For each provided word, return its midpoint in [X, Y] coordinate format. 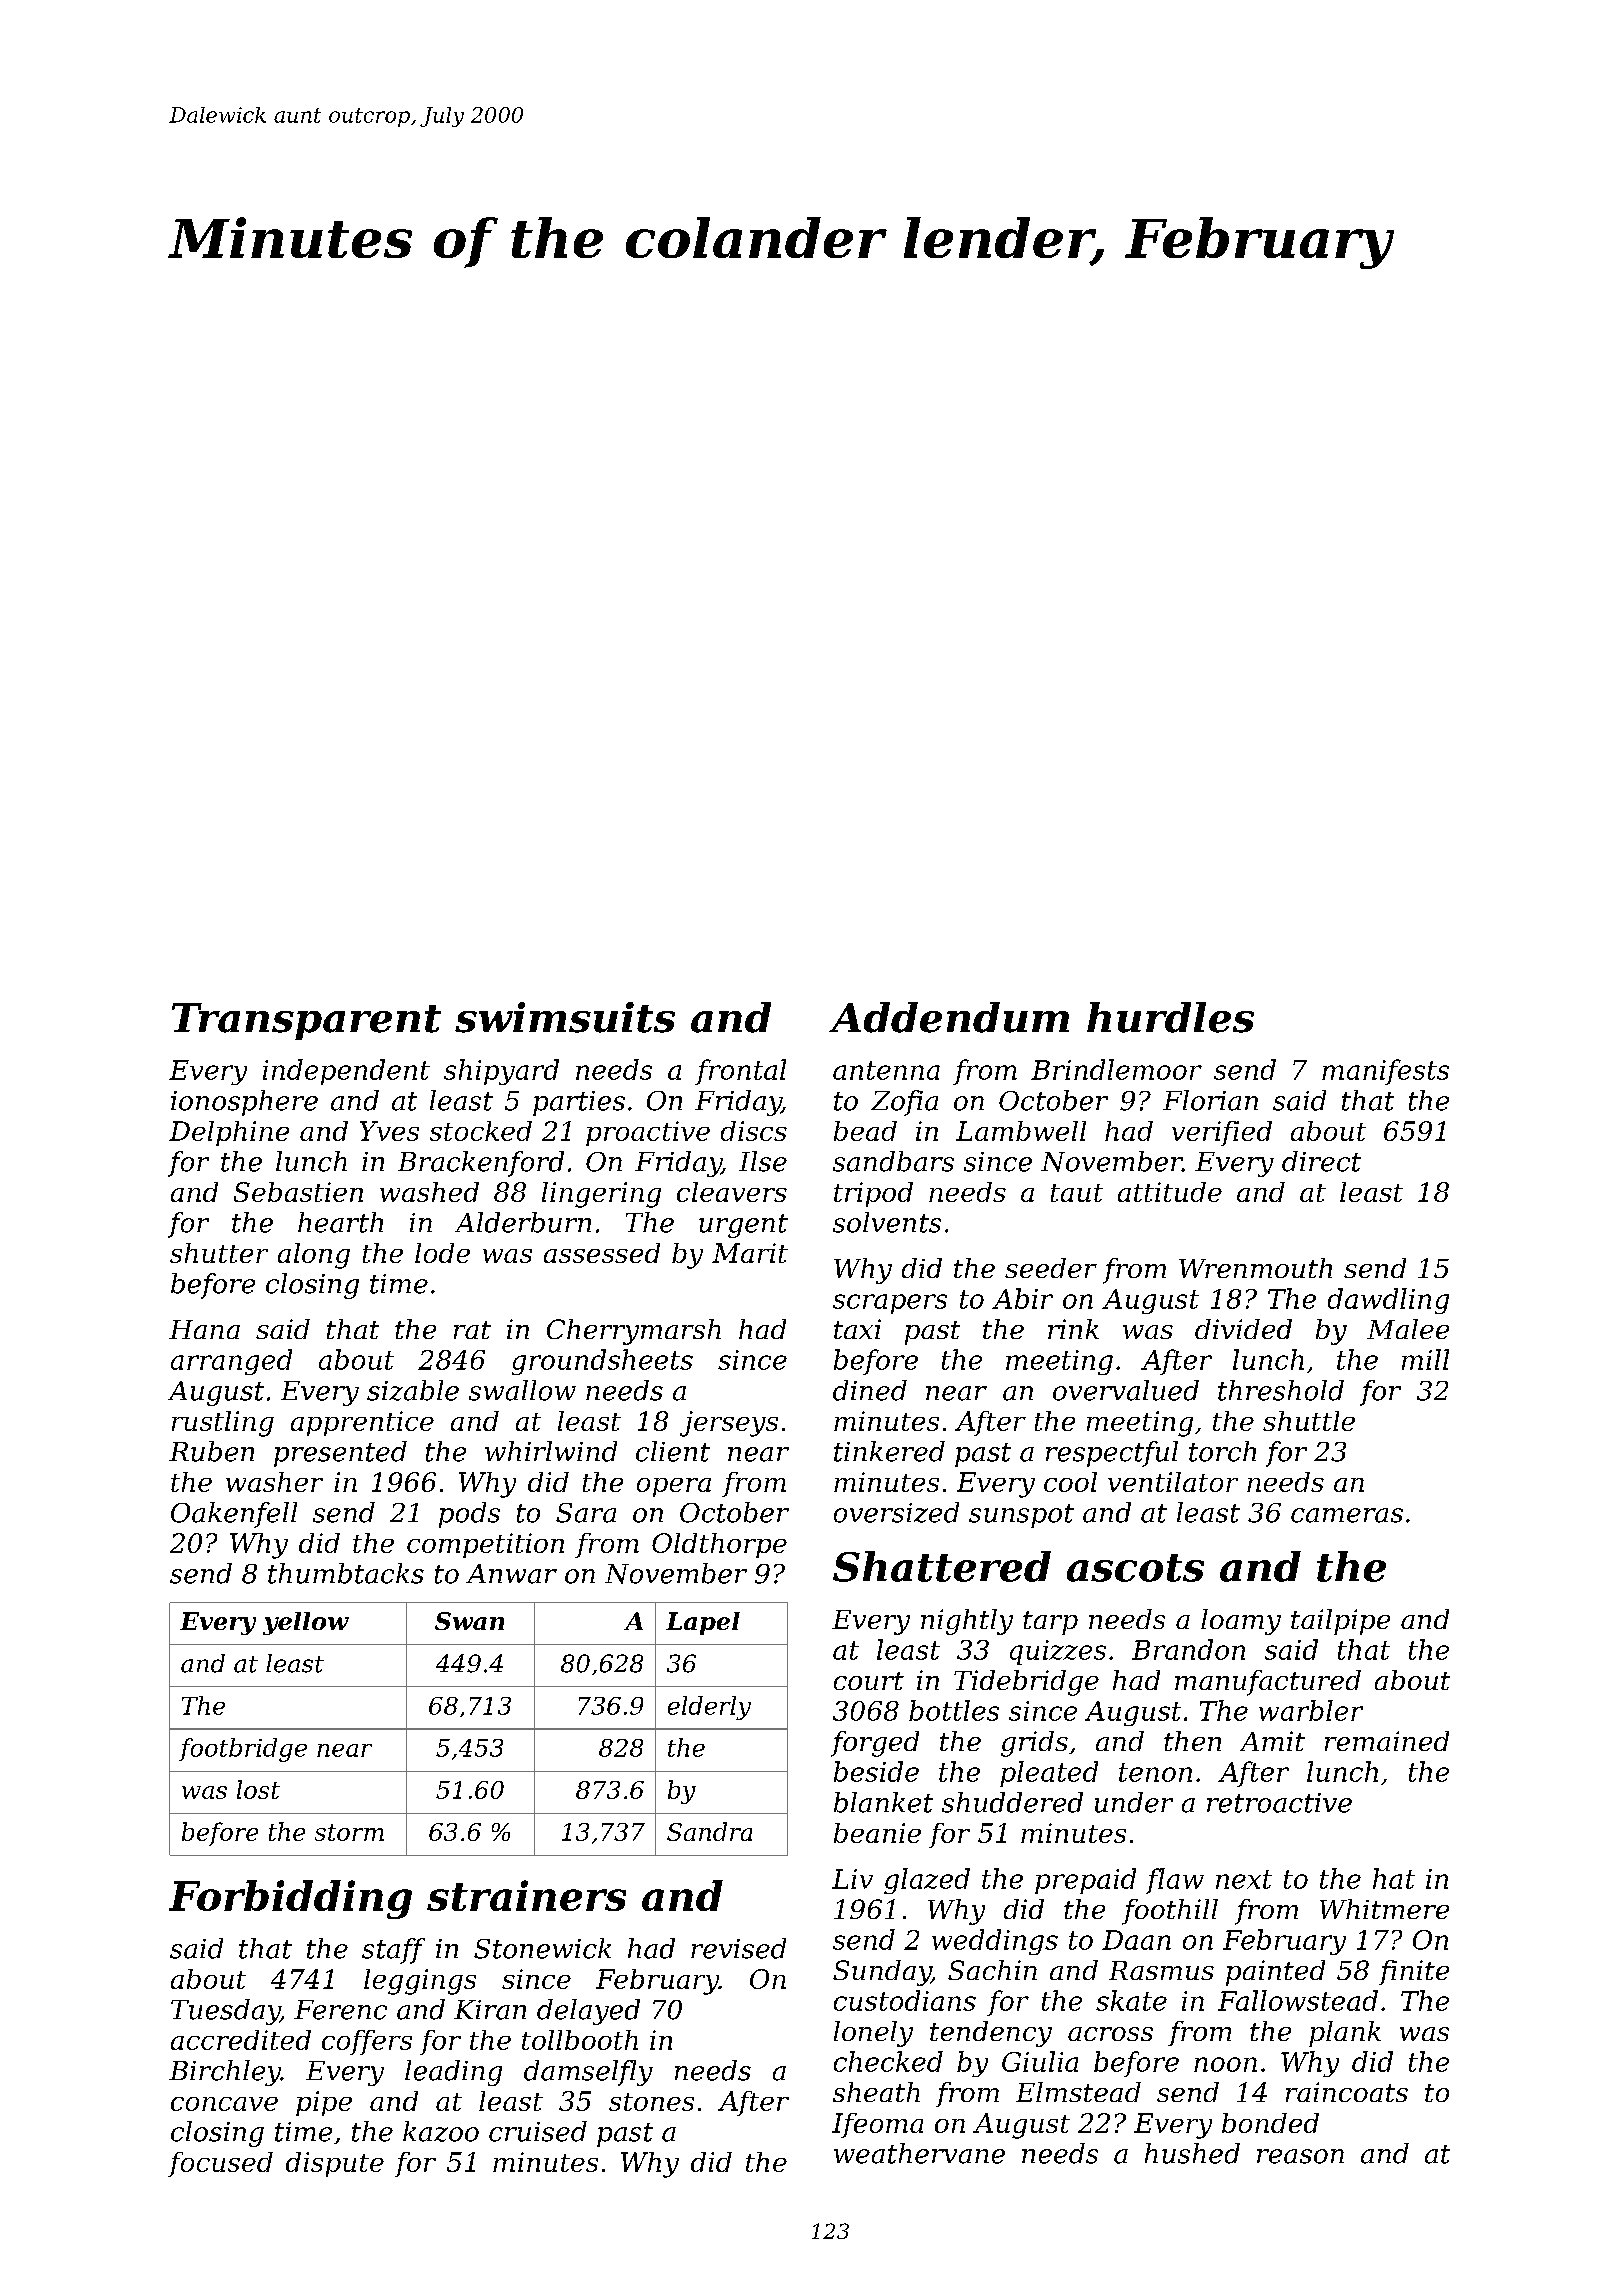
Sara [586, 1513]
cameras [1347, 1515]
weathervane [919, 2153]
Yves [389, 1131]
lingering [601, 1195]
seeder [1051, 1268]
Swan [469, 1621]
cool [1070, 1482]
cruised [538, 2131]
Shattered [942, 1566]
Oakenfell [234, 1515]
